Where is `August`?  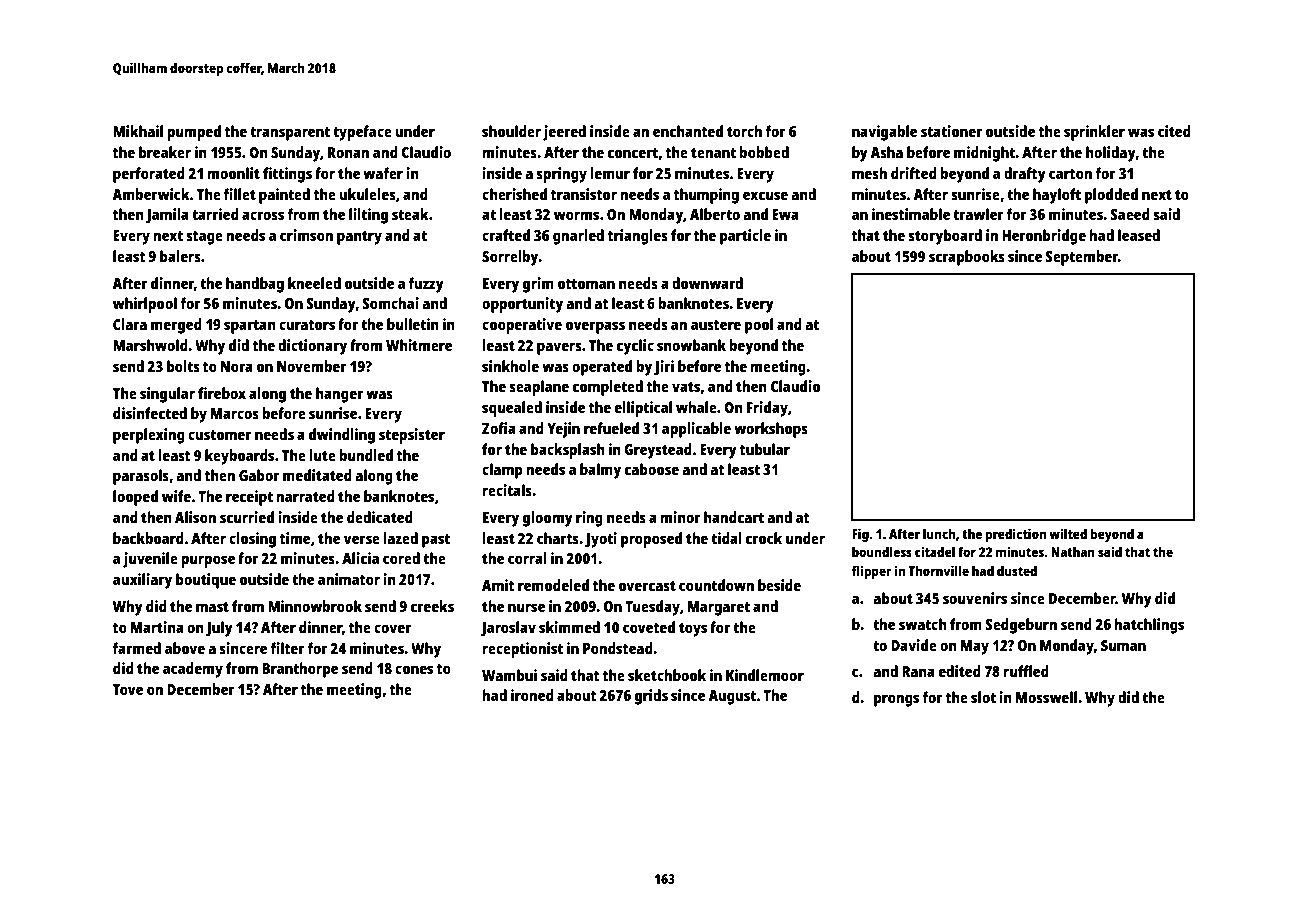 August is located at coordinates (732, 697).
